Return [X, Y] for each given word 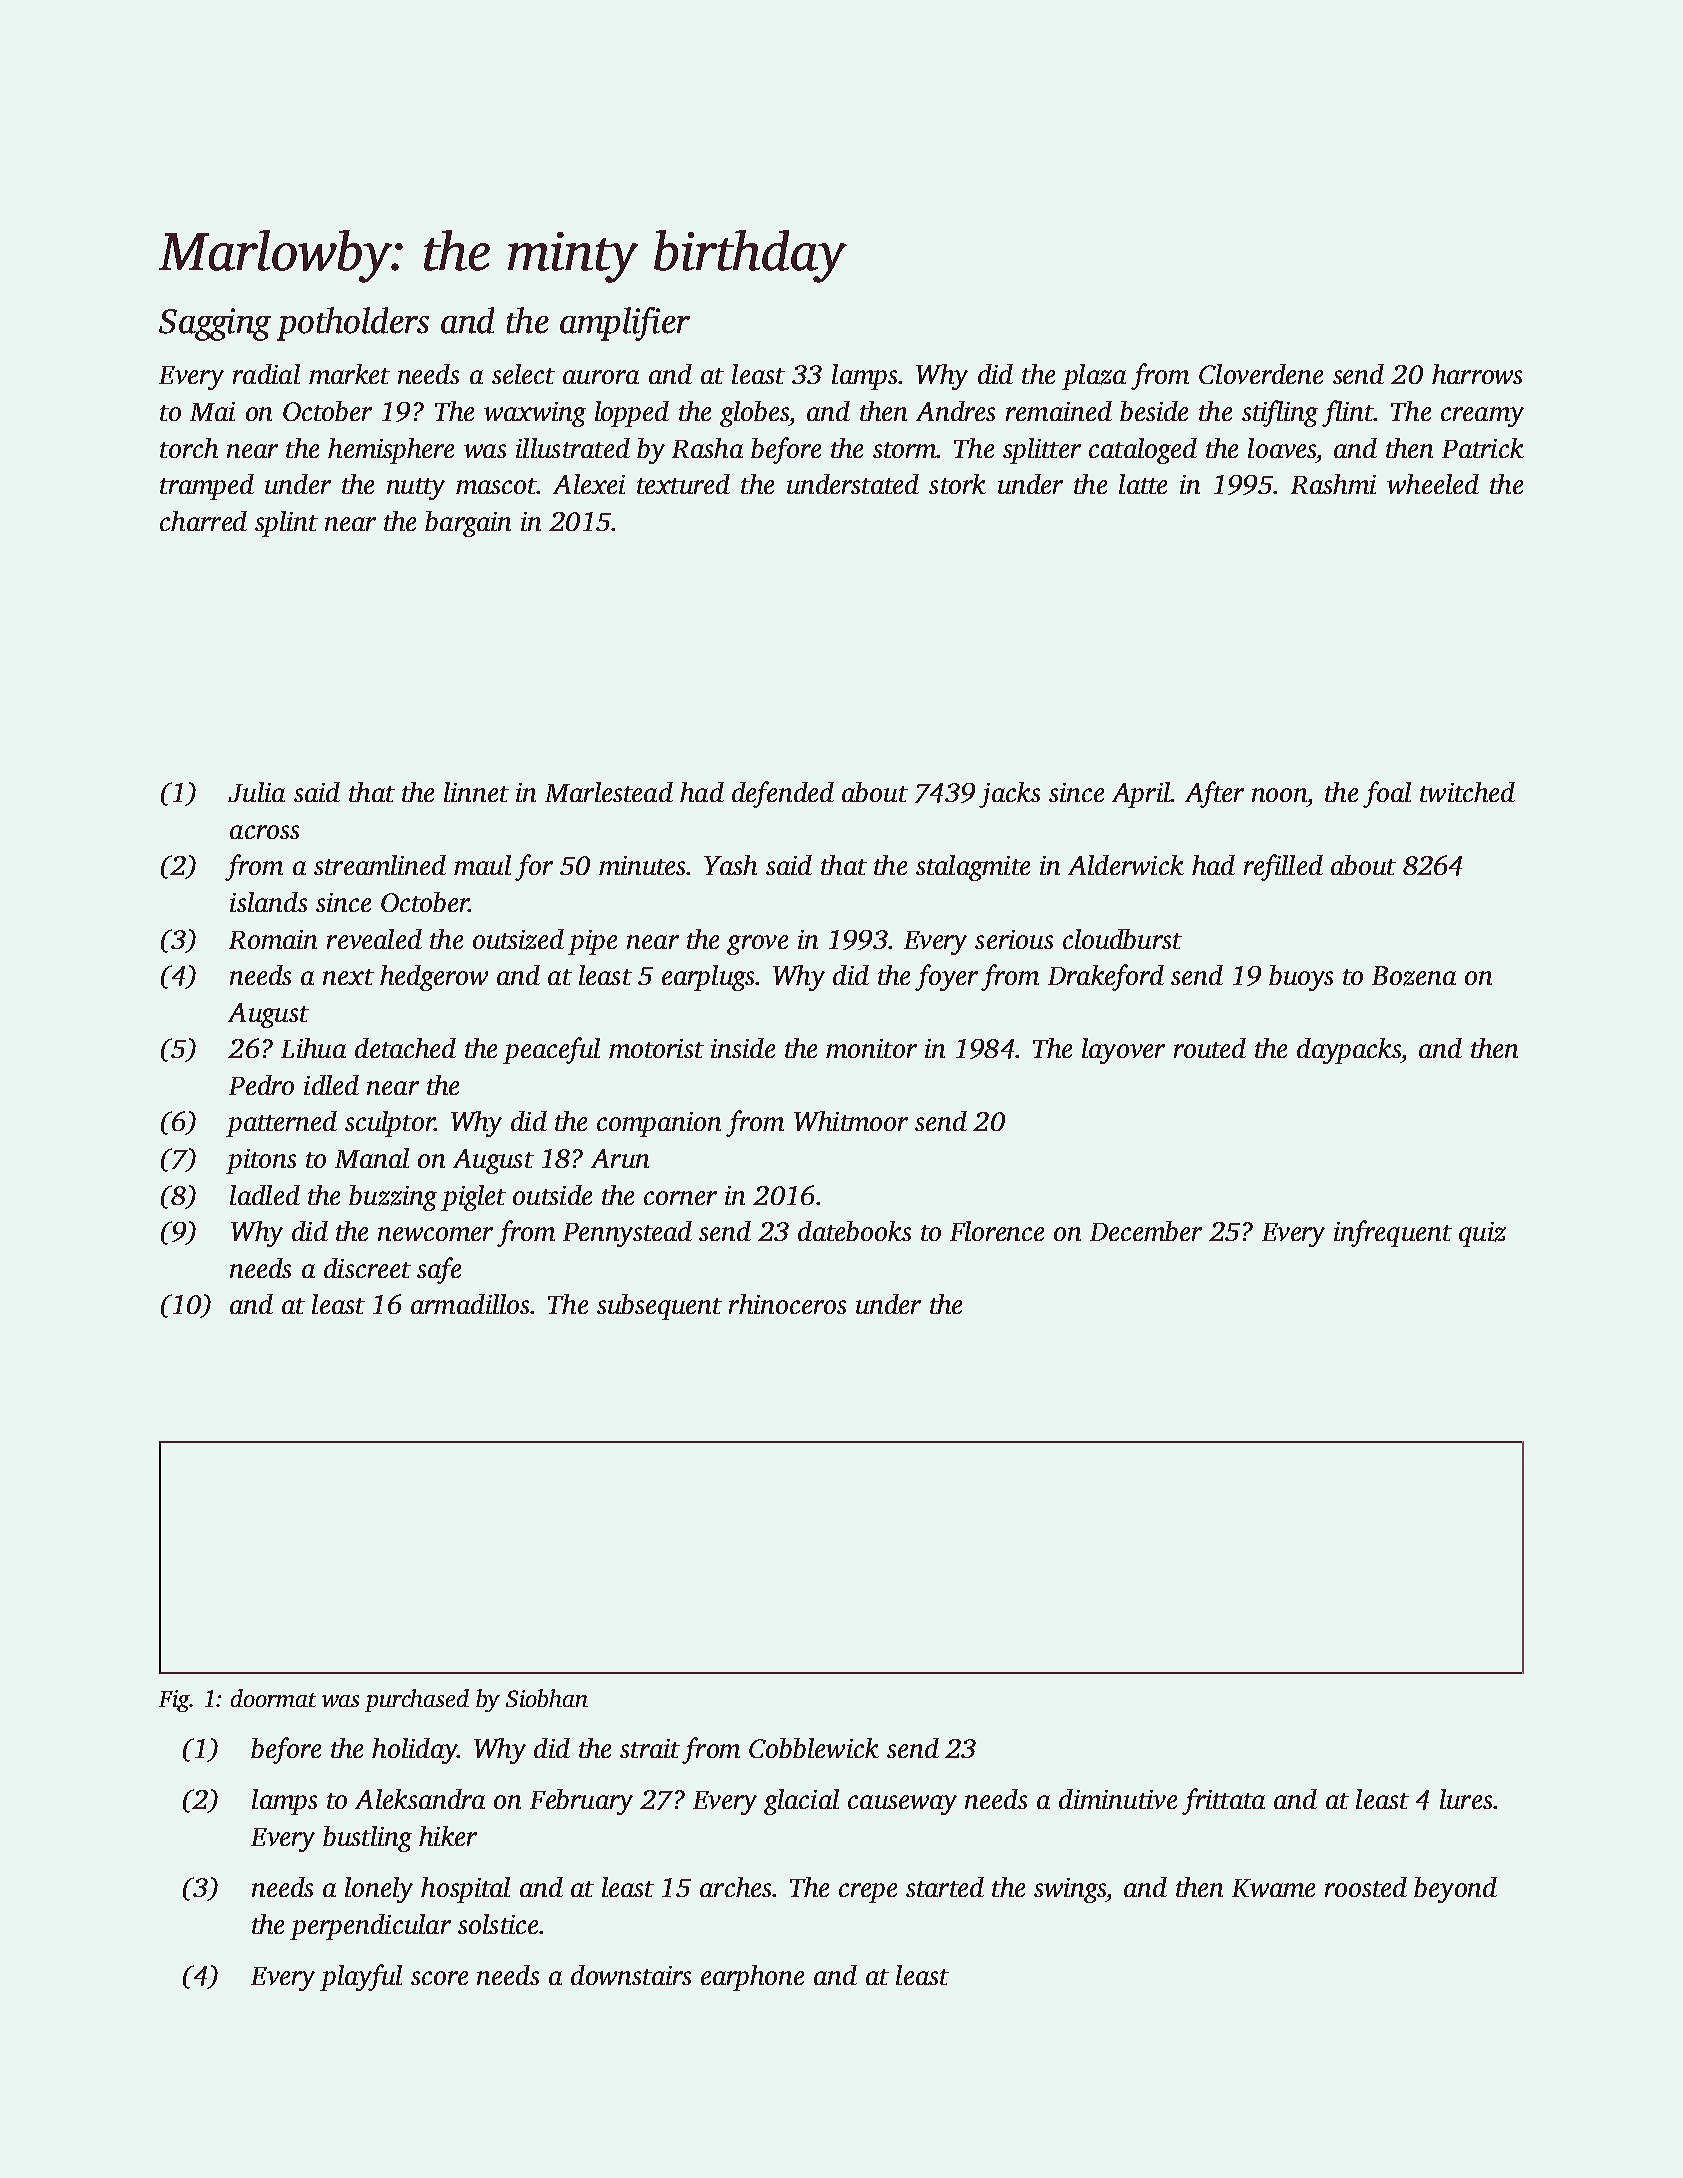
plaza [1094, 377]
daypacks [1349, 1051]
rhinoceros [787, 1304]
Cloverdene [1261, 374]
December [1146, 1231]
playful [361, 1977]
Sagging [215, 324]
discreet [367, 1268]
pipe [592, 942]
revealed [374, 939]
